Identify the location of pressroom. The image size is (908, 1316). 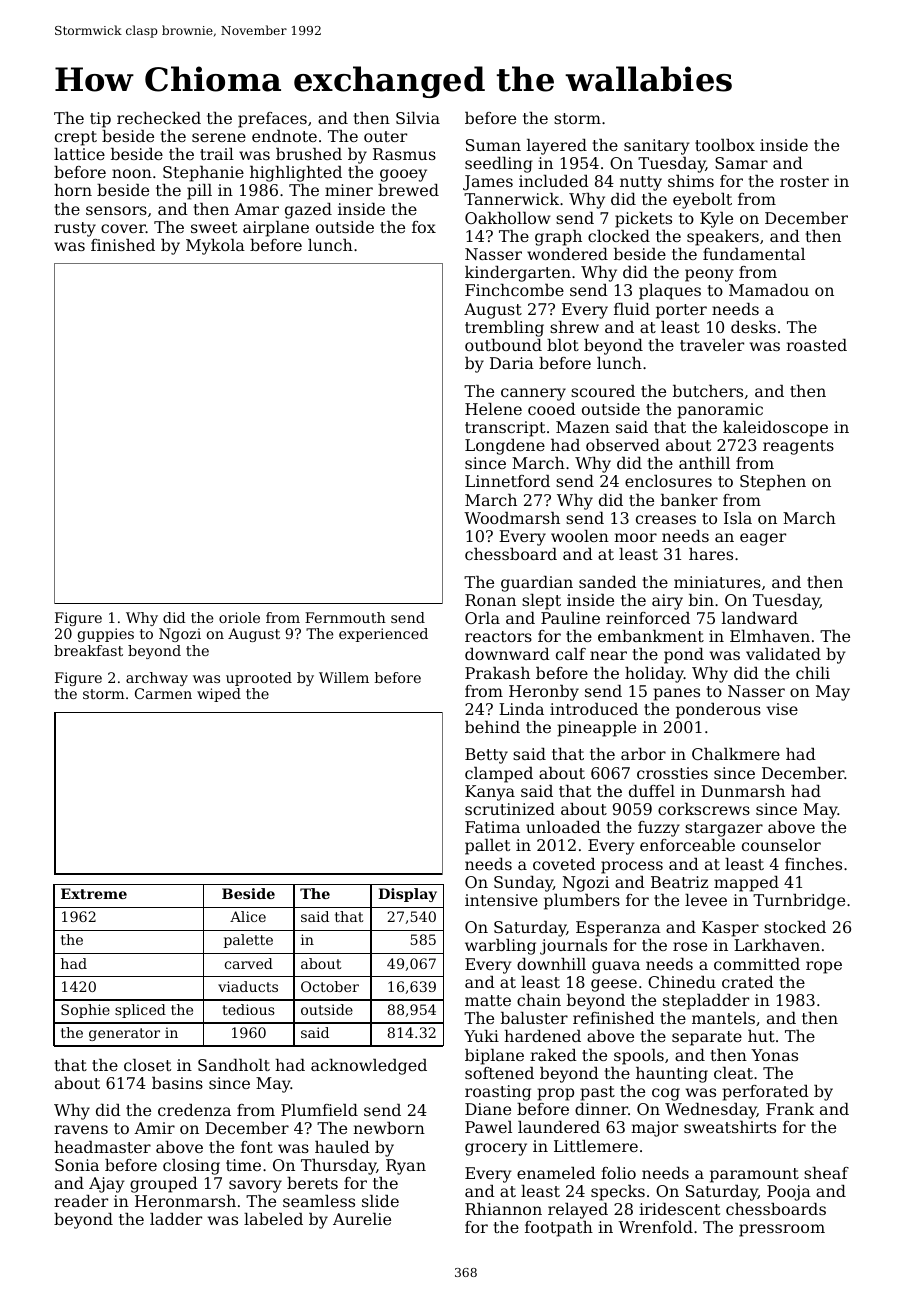
(782, 1230).
